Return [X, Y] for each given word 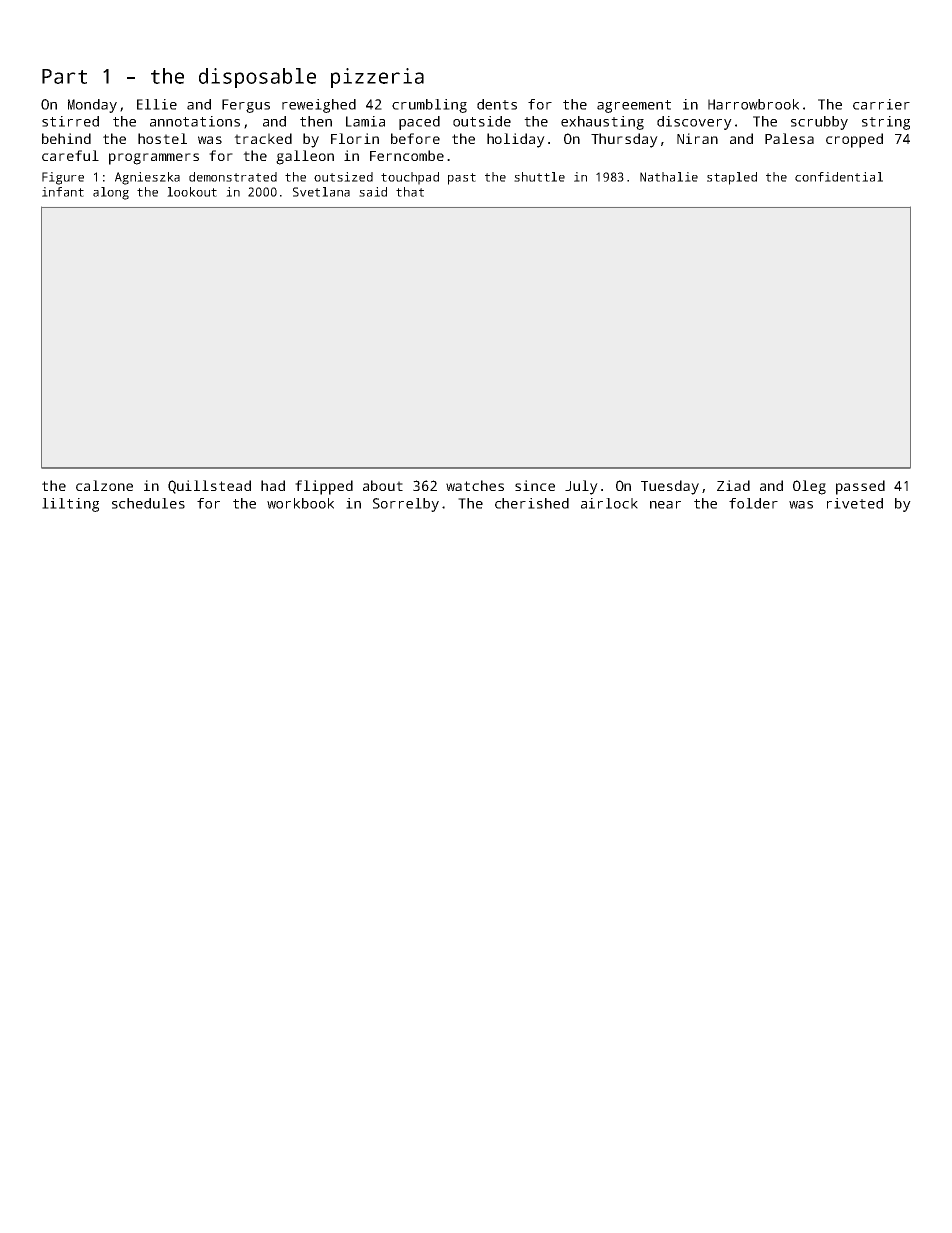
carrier [881, 104]
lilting [70, 505]
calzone [104, 485]
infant [63, 192]
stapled [732, 178]
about [383, 485]
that [410, 192]
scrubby [819, 123]
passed [860, 487]
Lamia [365, 121]
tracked [263, 138]
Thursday [624, 140]
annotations [195, 121]
